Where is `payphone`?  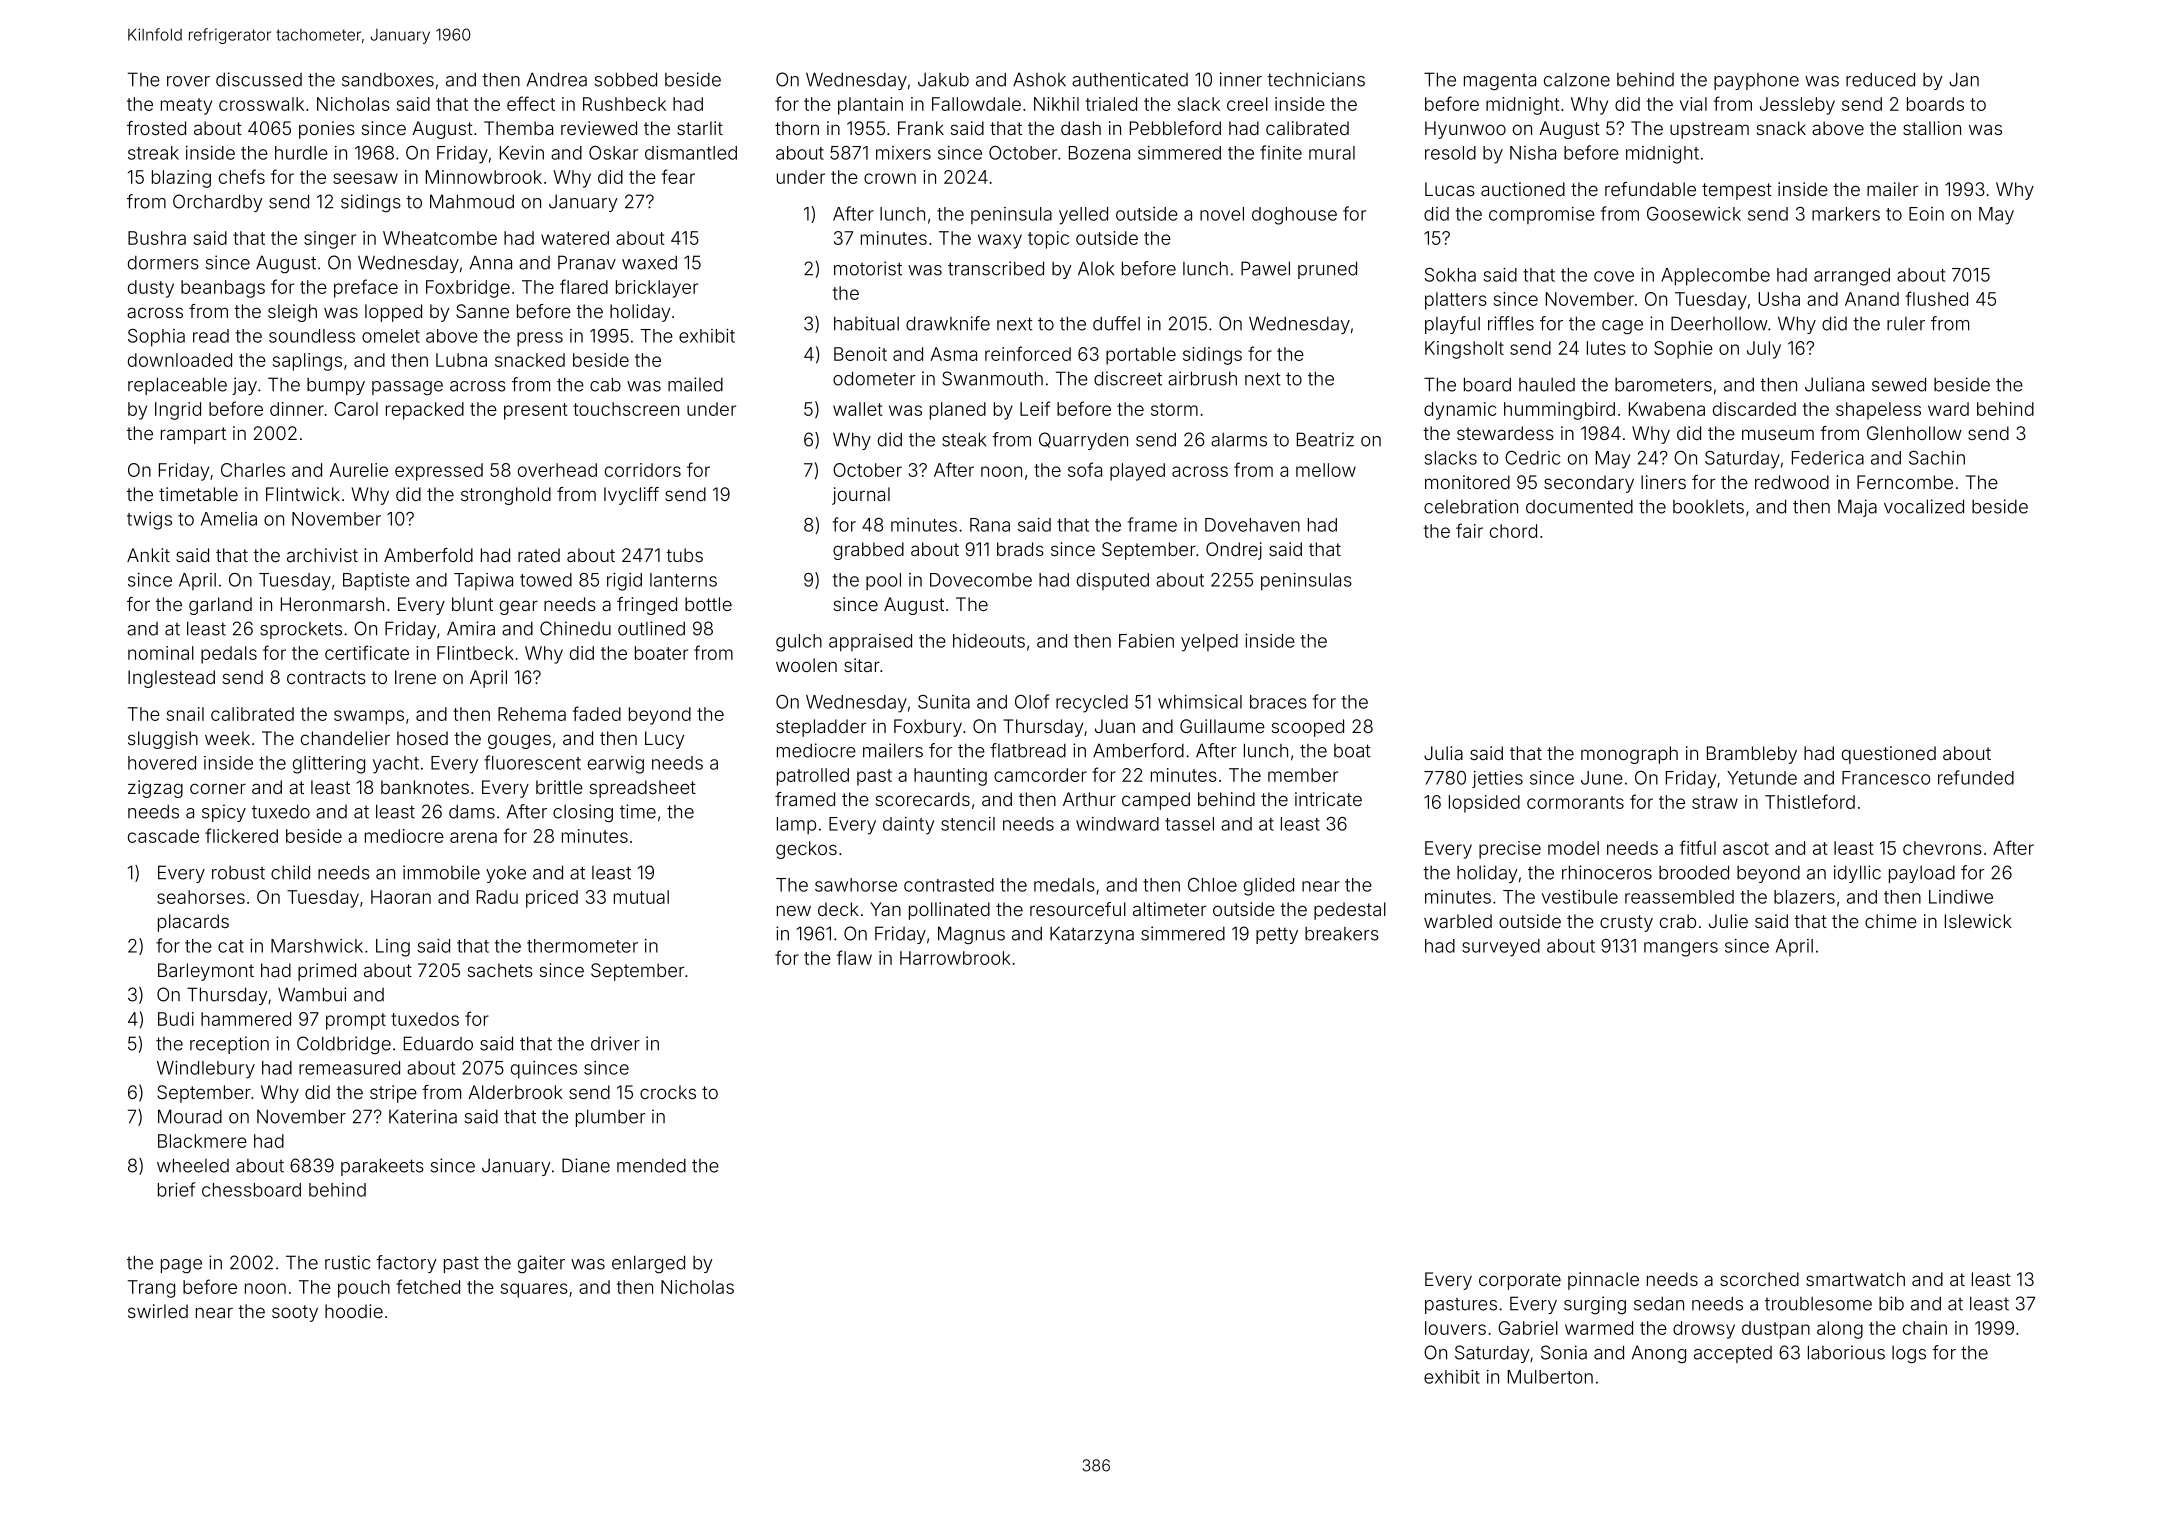 payphone is located at coordinates (1756, 81).
